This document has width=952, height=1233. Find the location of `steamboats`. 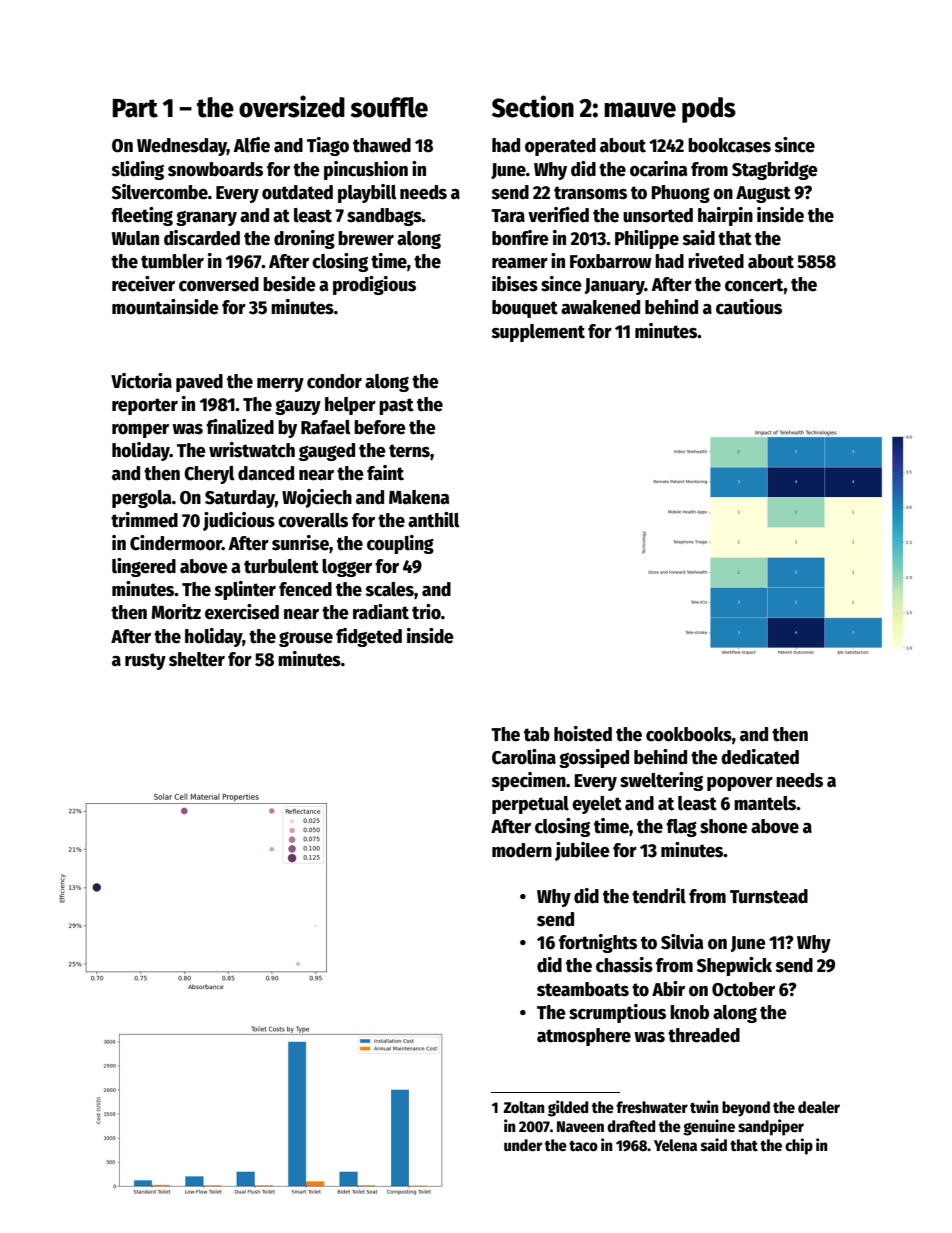

steamboats is located at coordinates (583, 989).
